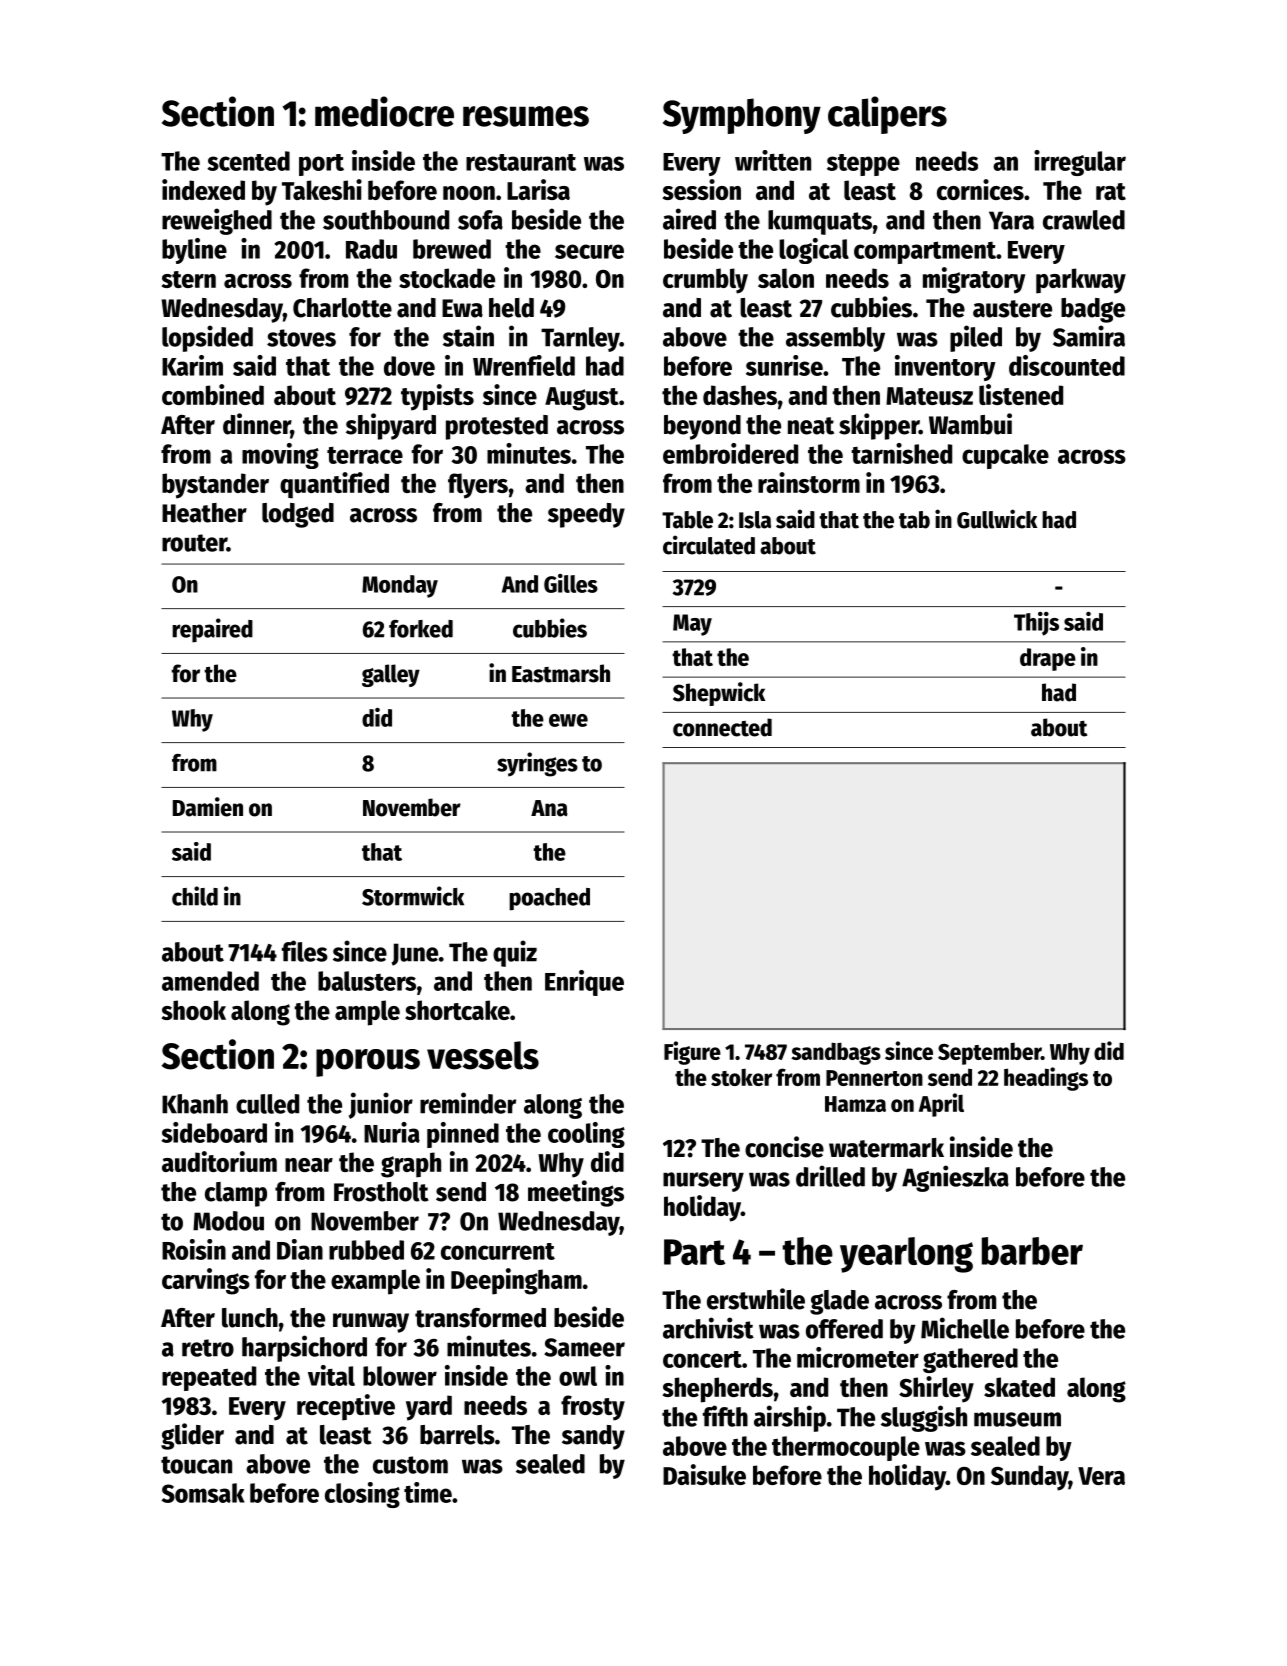 The width and height of the page is (1287, 1666). Describe the element at coordinates (584, 983) in the page. I see `Enrique` at that location.
